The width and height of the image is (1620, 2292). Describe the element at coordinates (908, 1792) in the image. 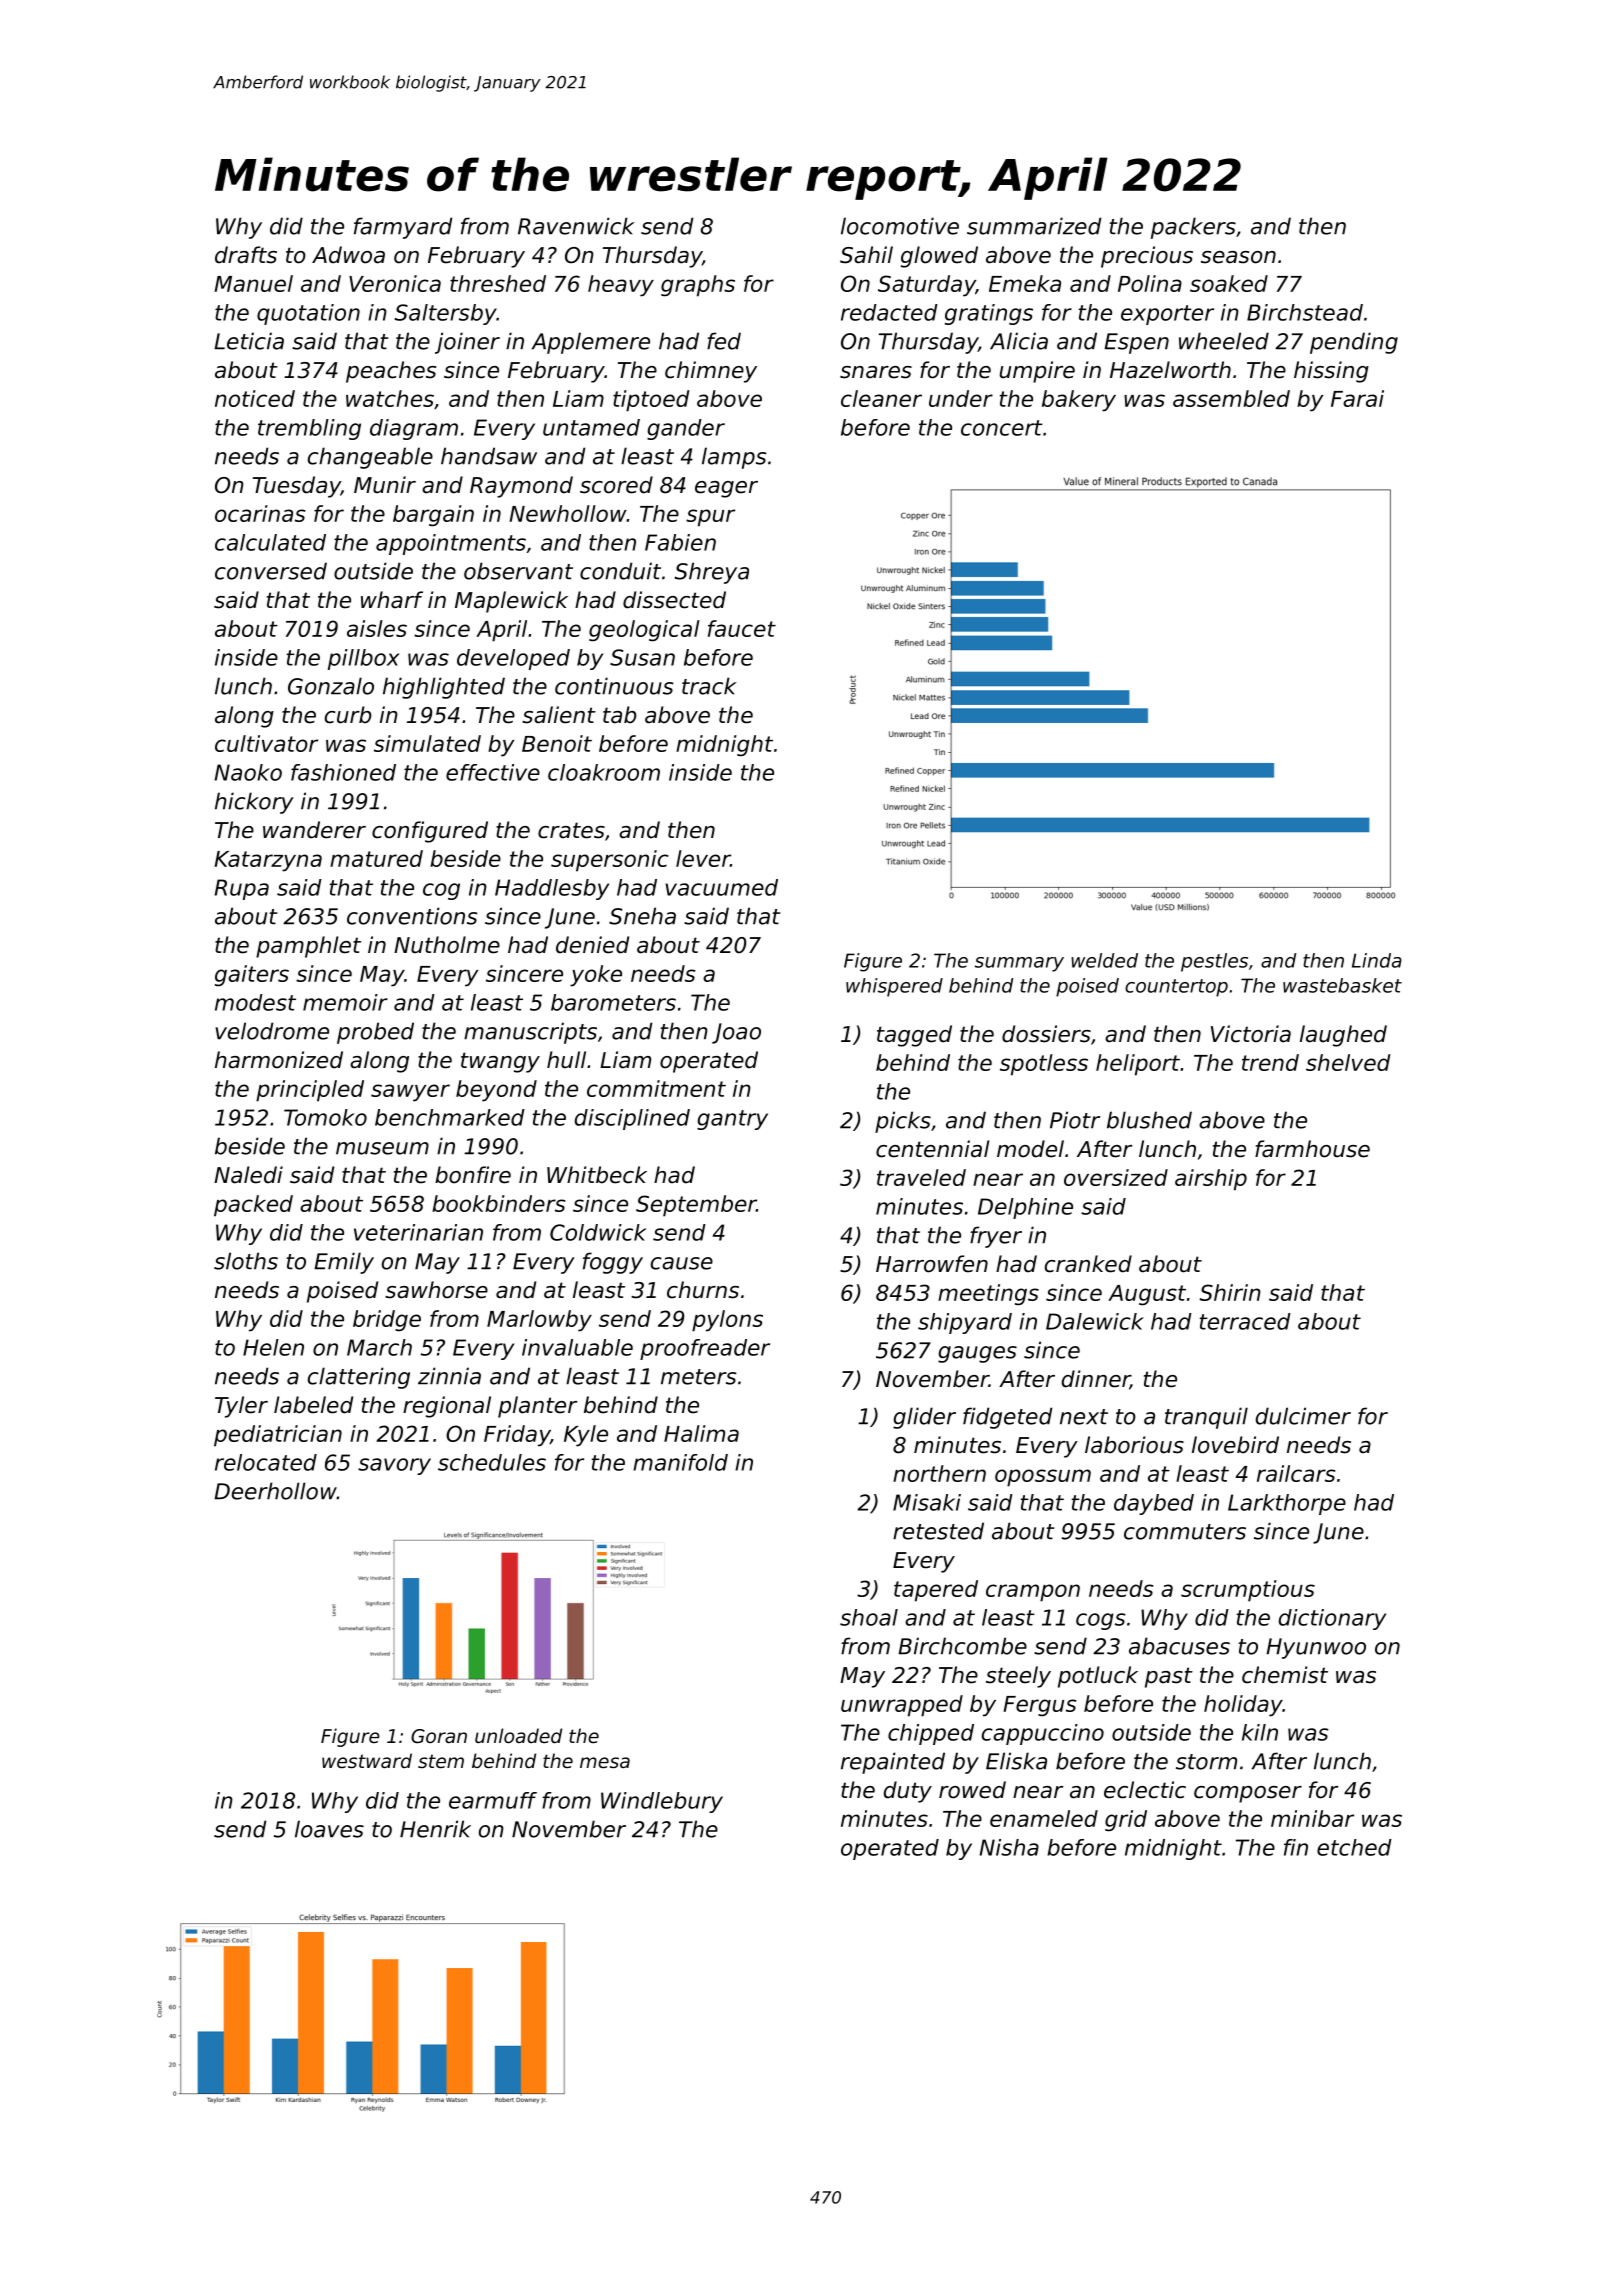

I see `duty` at that location.
